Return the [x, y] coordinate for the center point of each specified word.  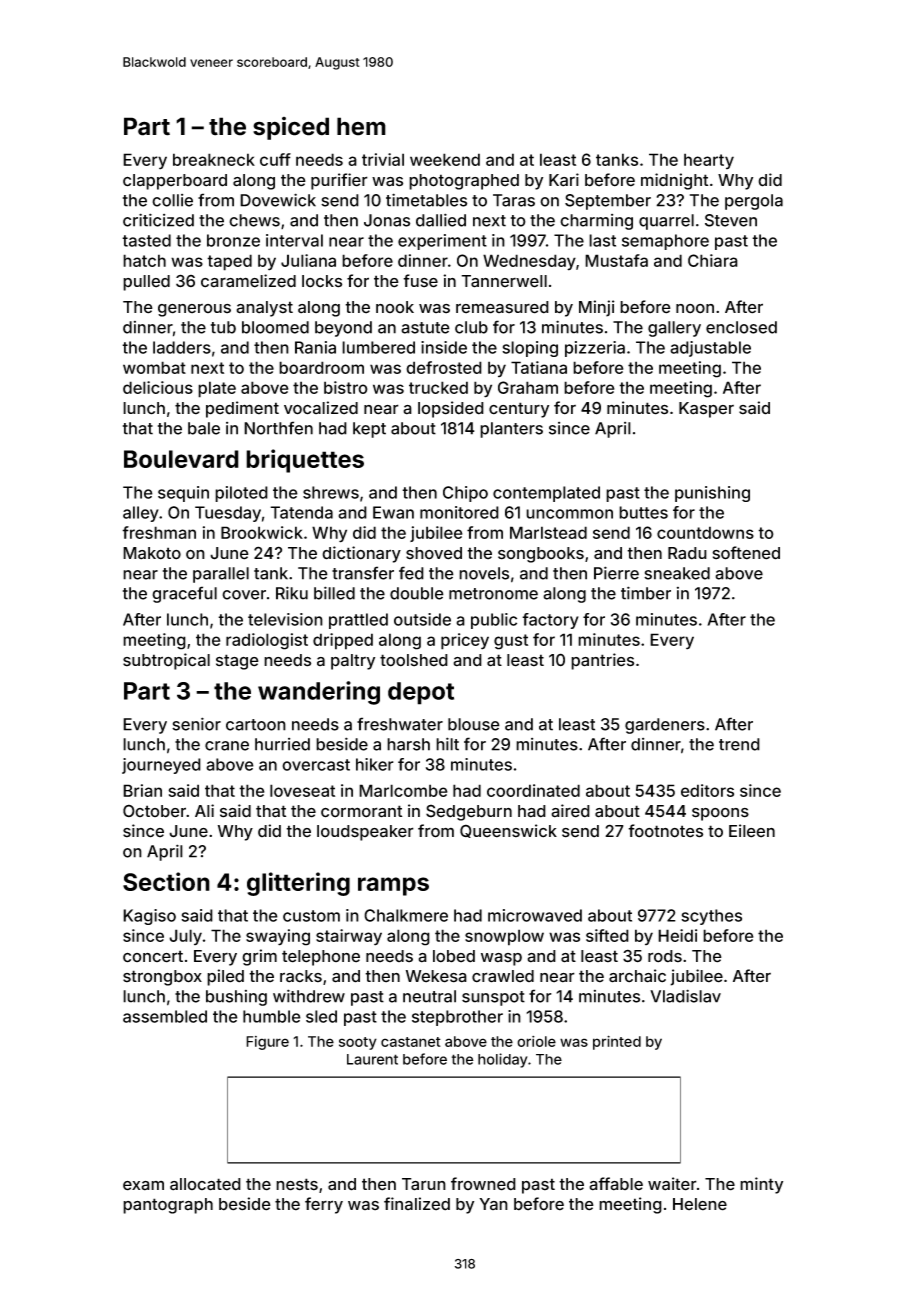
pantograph [168, 1206]
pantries [602, 661]
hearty [709, 161]
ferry [324, 1205]
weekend [445, 159]
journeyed [161, 766]
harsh [408, 744]
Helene [700, 1204]
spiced [291, 128]
